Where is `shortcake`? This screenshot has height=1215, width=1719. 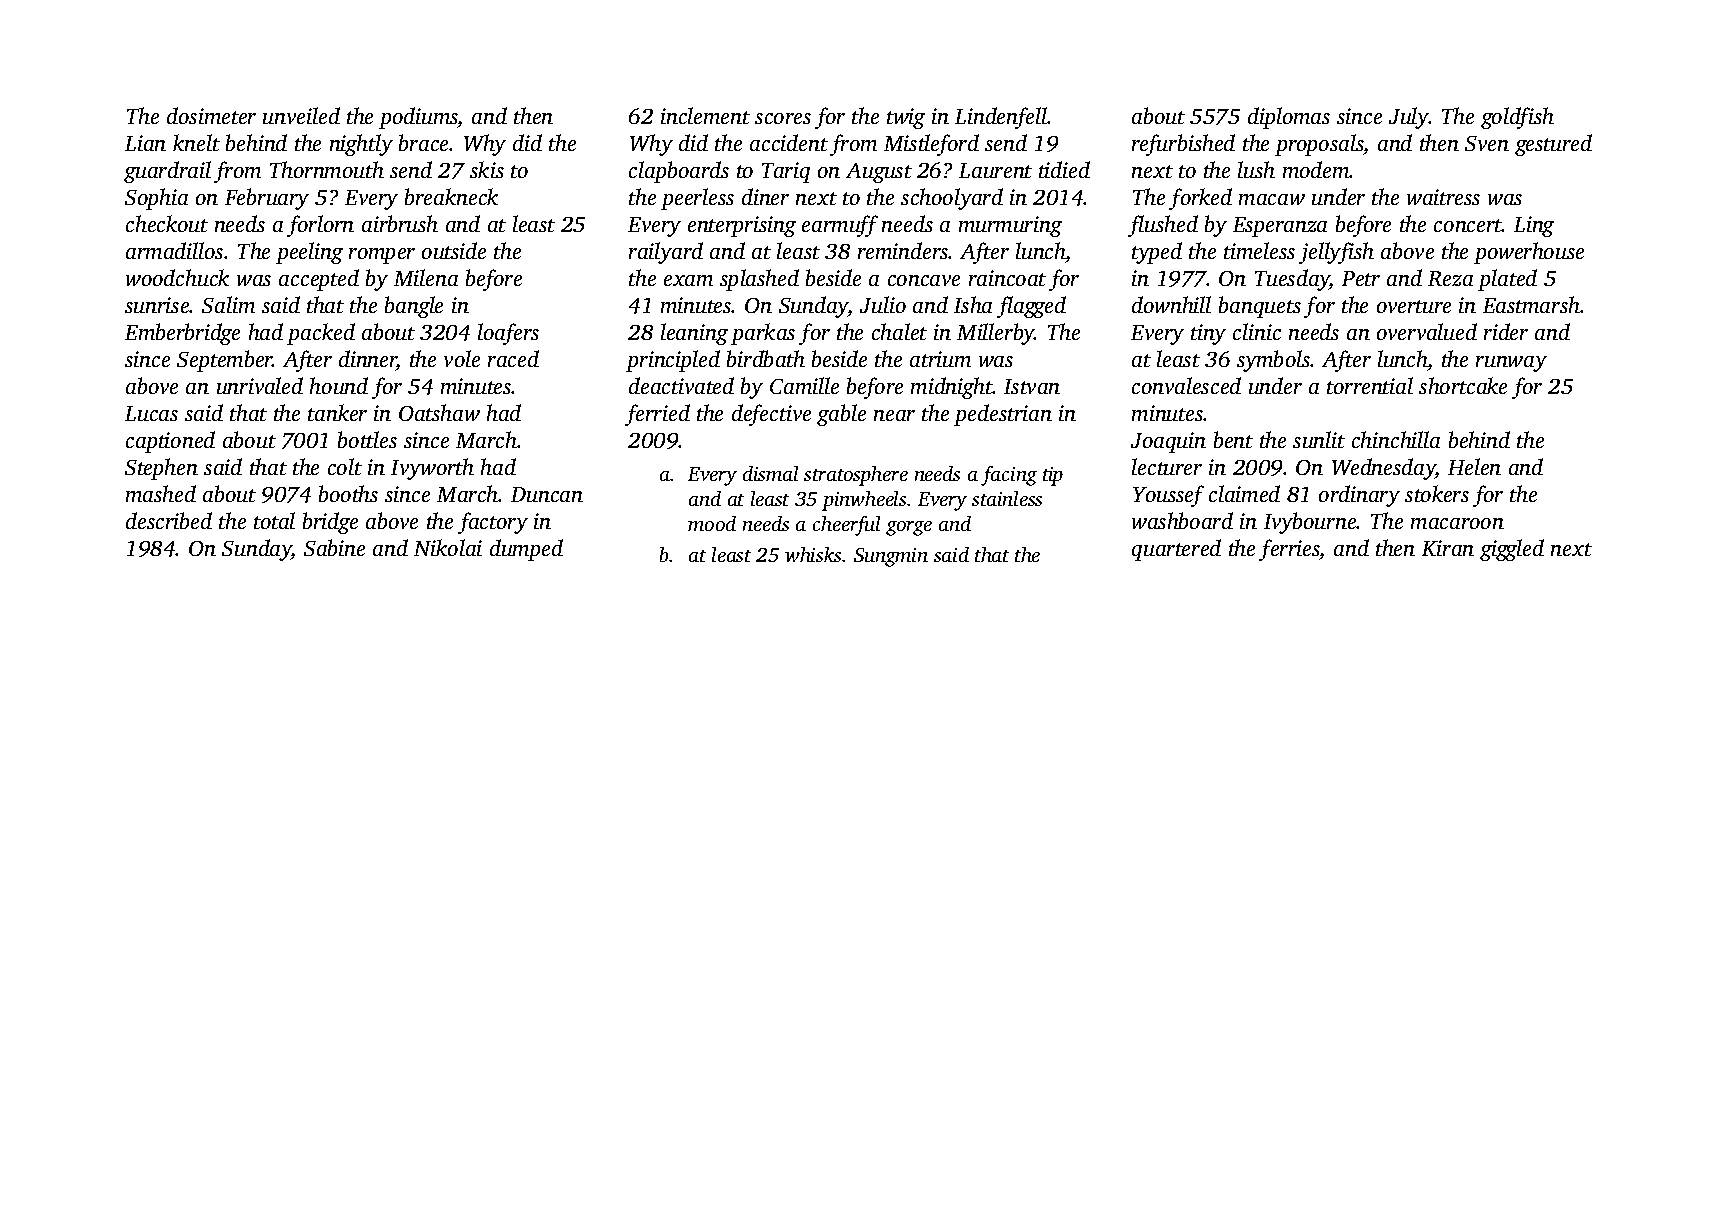 shortcake is located at coordinates (1463, 385).
